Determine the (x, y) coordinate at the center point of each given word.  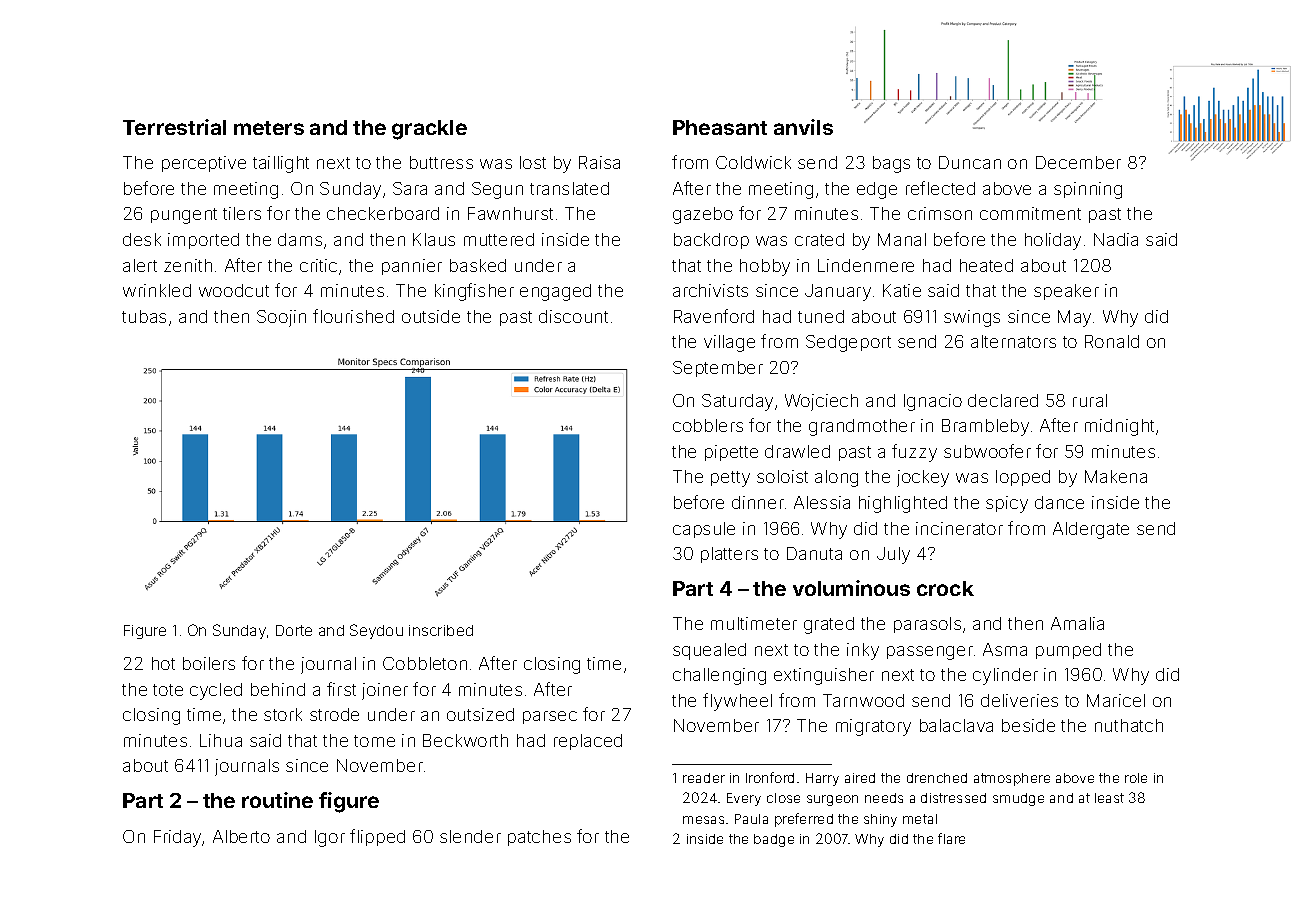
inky (863, 651)
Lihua (221, 740)
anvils (803, 127)
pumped (1068, 651)
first (341, 689)
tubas (144, 316)
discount (573, 316)
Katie (902, 290)
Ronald (1112, 341)
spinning (1088, 190)
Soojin (281, 318)
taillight (281, 164)
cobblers (708, 425)
